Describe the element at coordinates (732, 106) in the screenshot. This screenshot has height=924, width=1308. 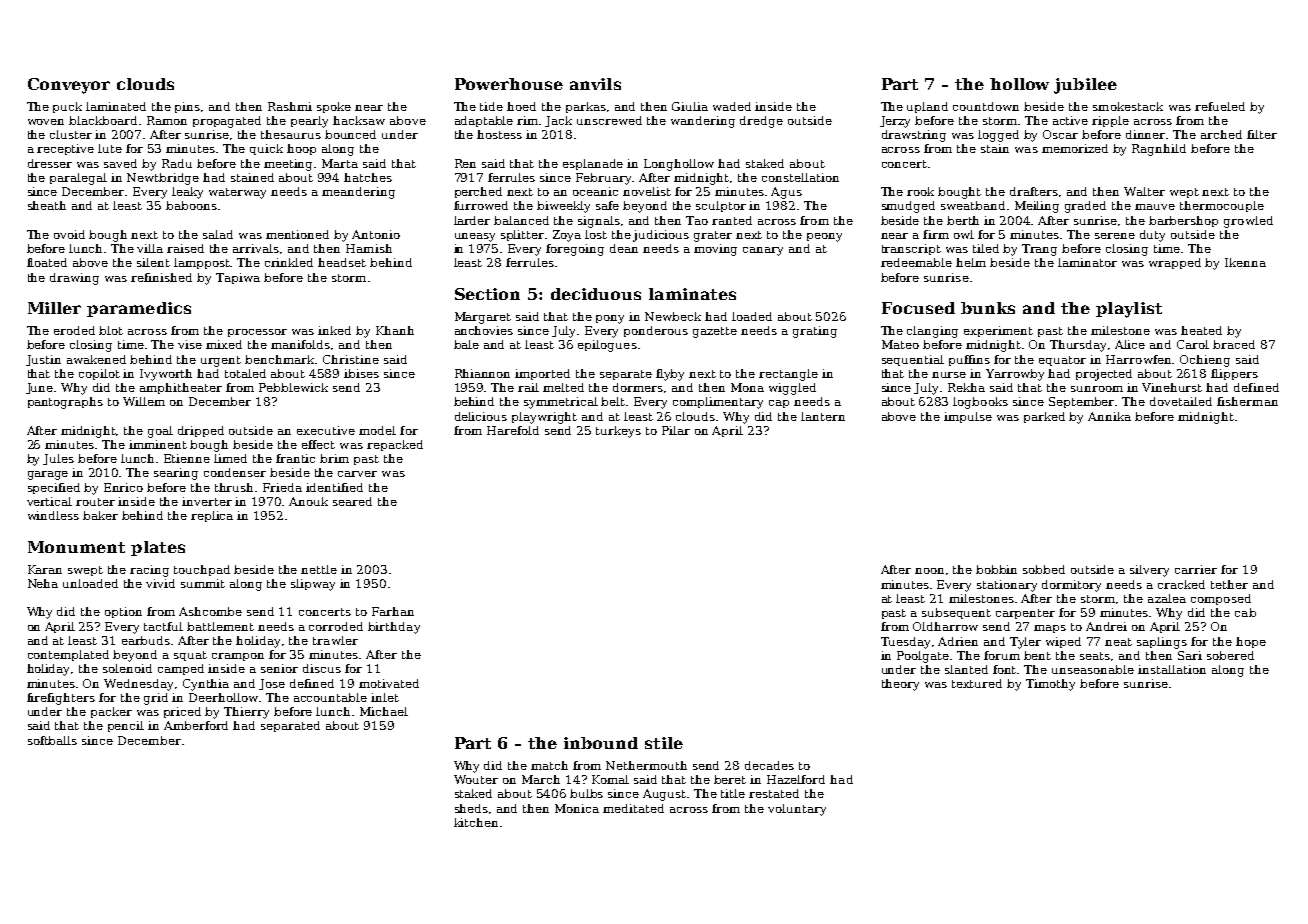
I see `waded` at that location.
